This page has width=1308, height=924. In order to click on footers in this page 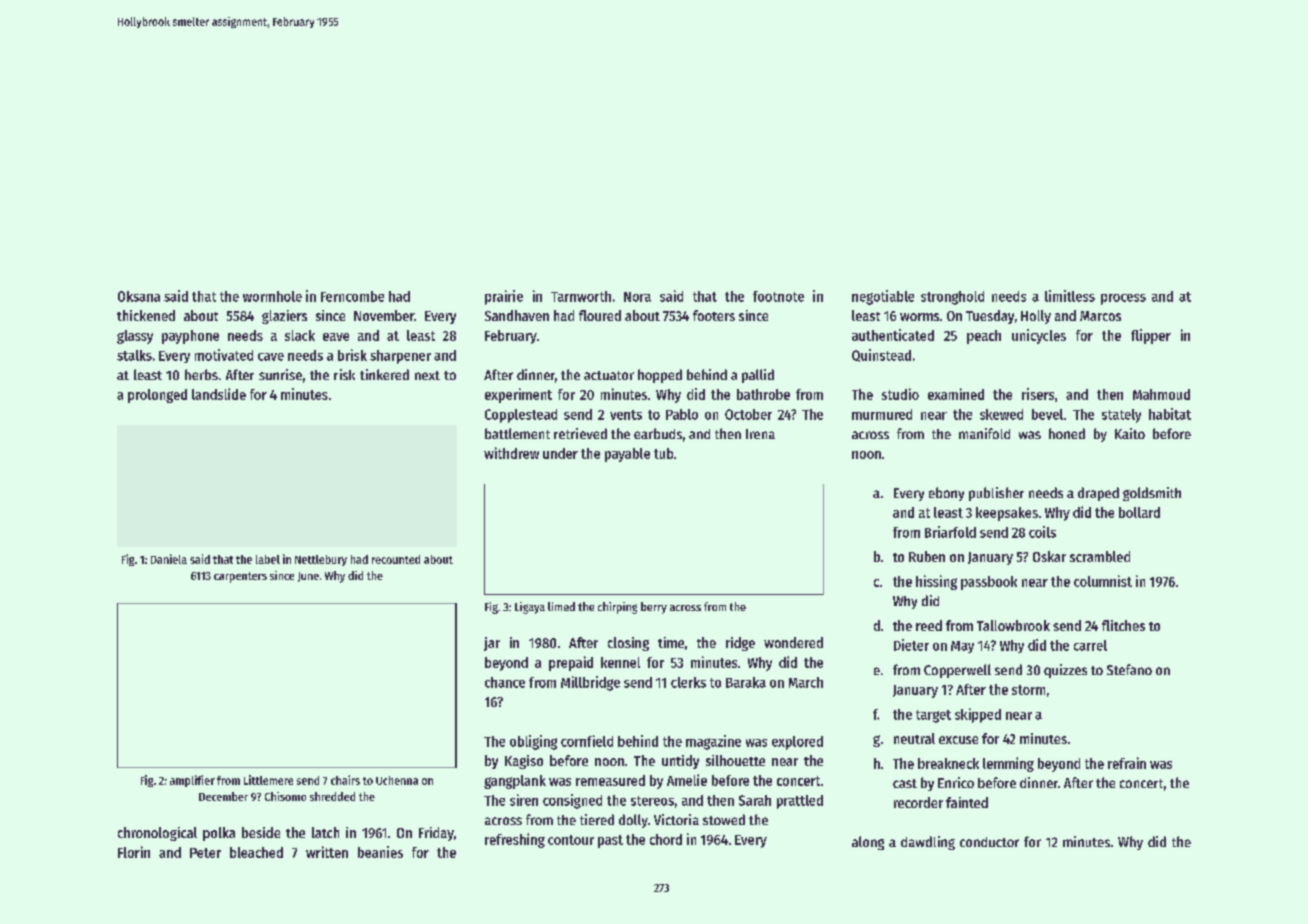, I will do `click(714, 315)`.
